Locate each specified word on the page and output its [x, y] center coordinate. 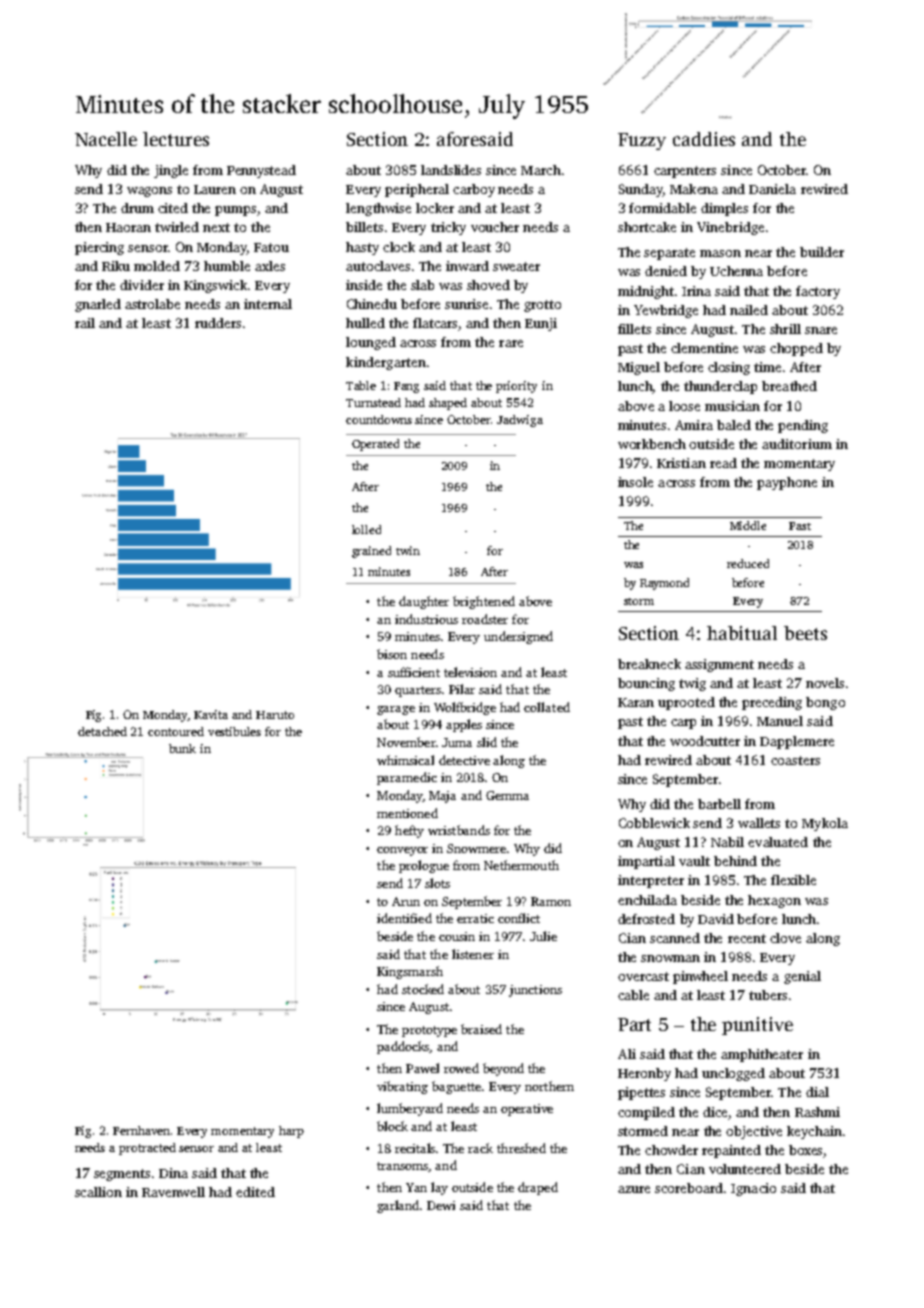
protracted [147, 1149]
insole [635, 482]
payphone [787, 483]
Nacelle [106, 139]
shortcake [647, 227]
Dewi [441, 1205]
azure [634, 1189]
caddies [704, 139]
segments [122, 1175]
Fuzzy [642, 141]
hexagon [774, 901]
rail [85, 323]
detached [102, 731]
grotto [542, 306]
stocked [423, 989]
